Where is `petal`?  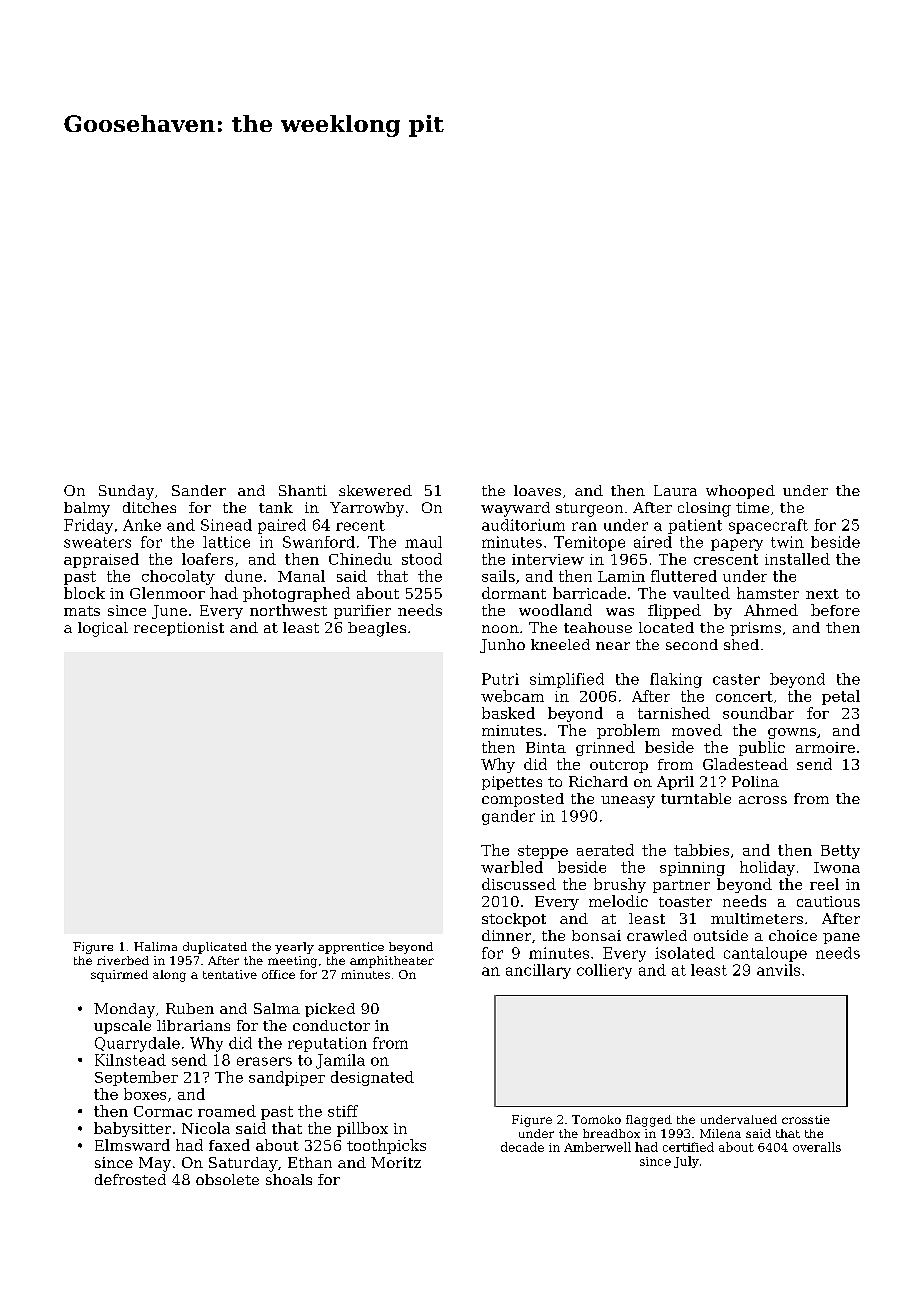 petal is located at coordinates (841, 697).
